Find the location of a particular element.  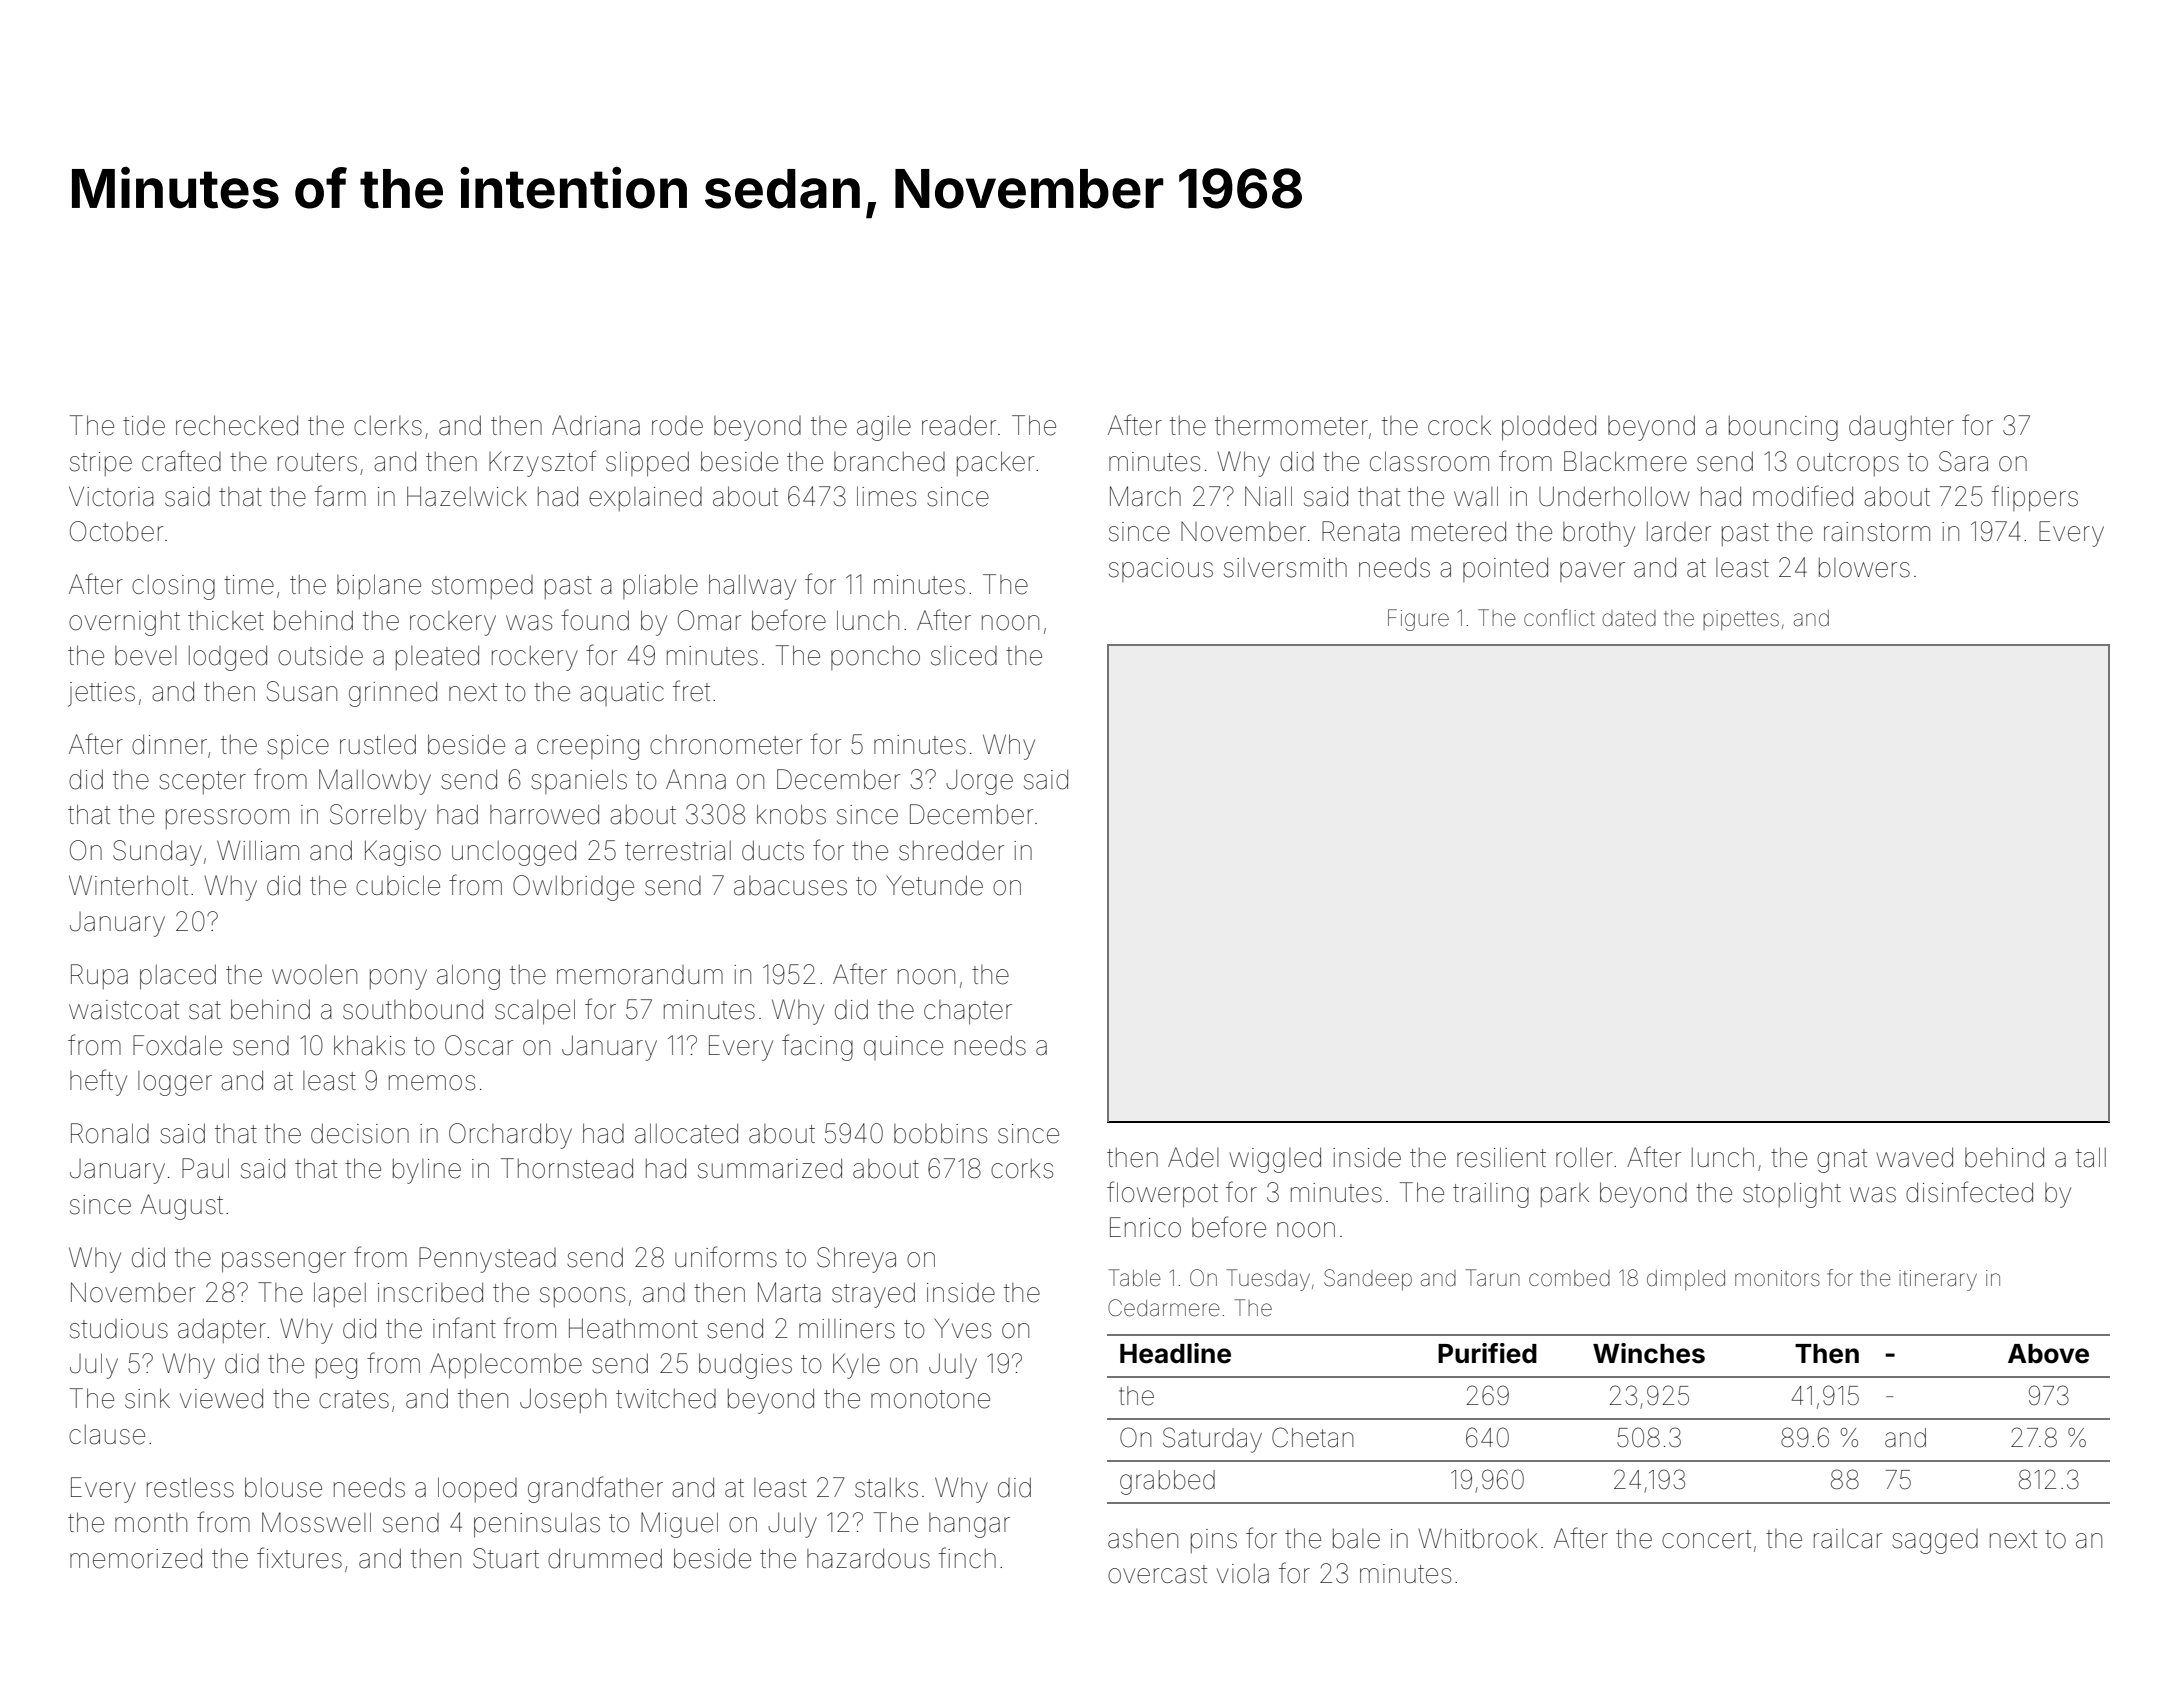

grandfather is located at coordinates (595, 1489).
